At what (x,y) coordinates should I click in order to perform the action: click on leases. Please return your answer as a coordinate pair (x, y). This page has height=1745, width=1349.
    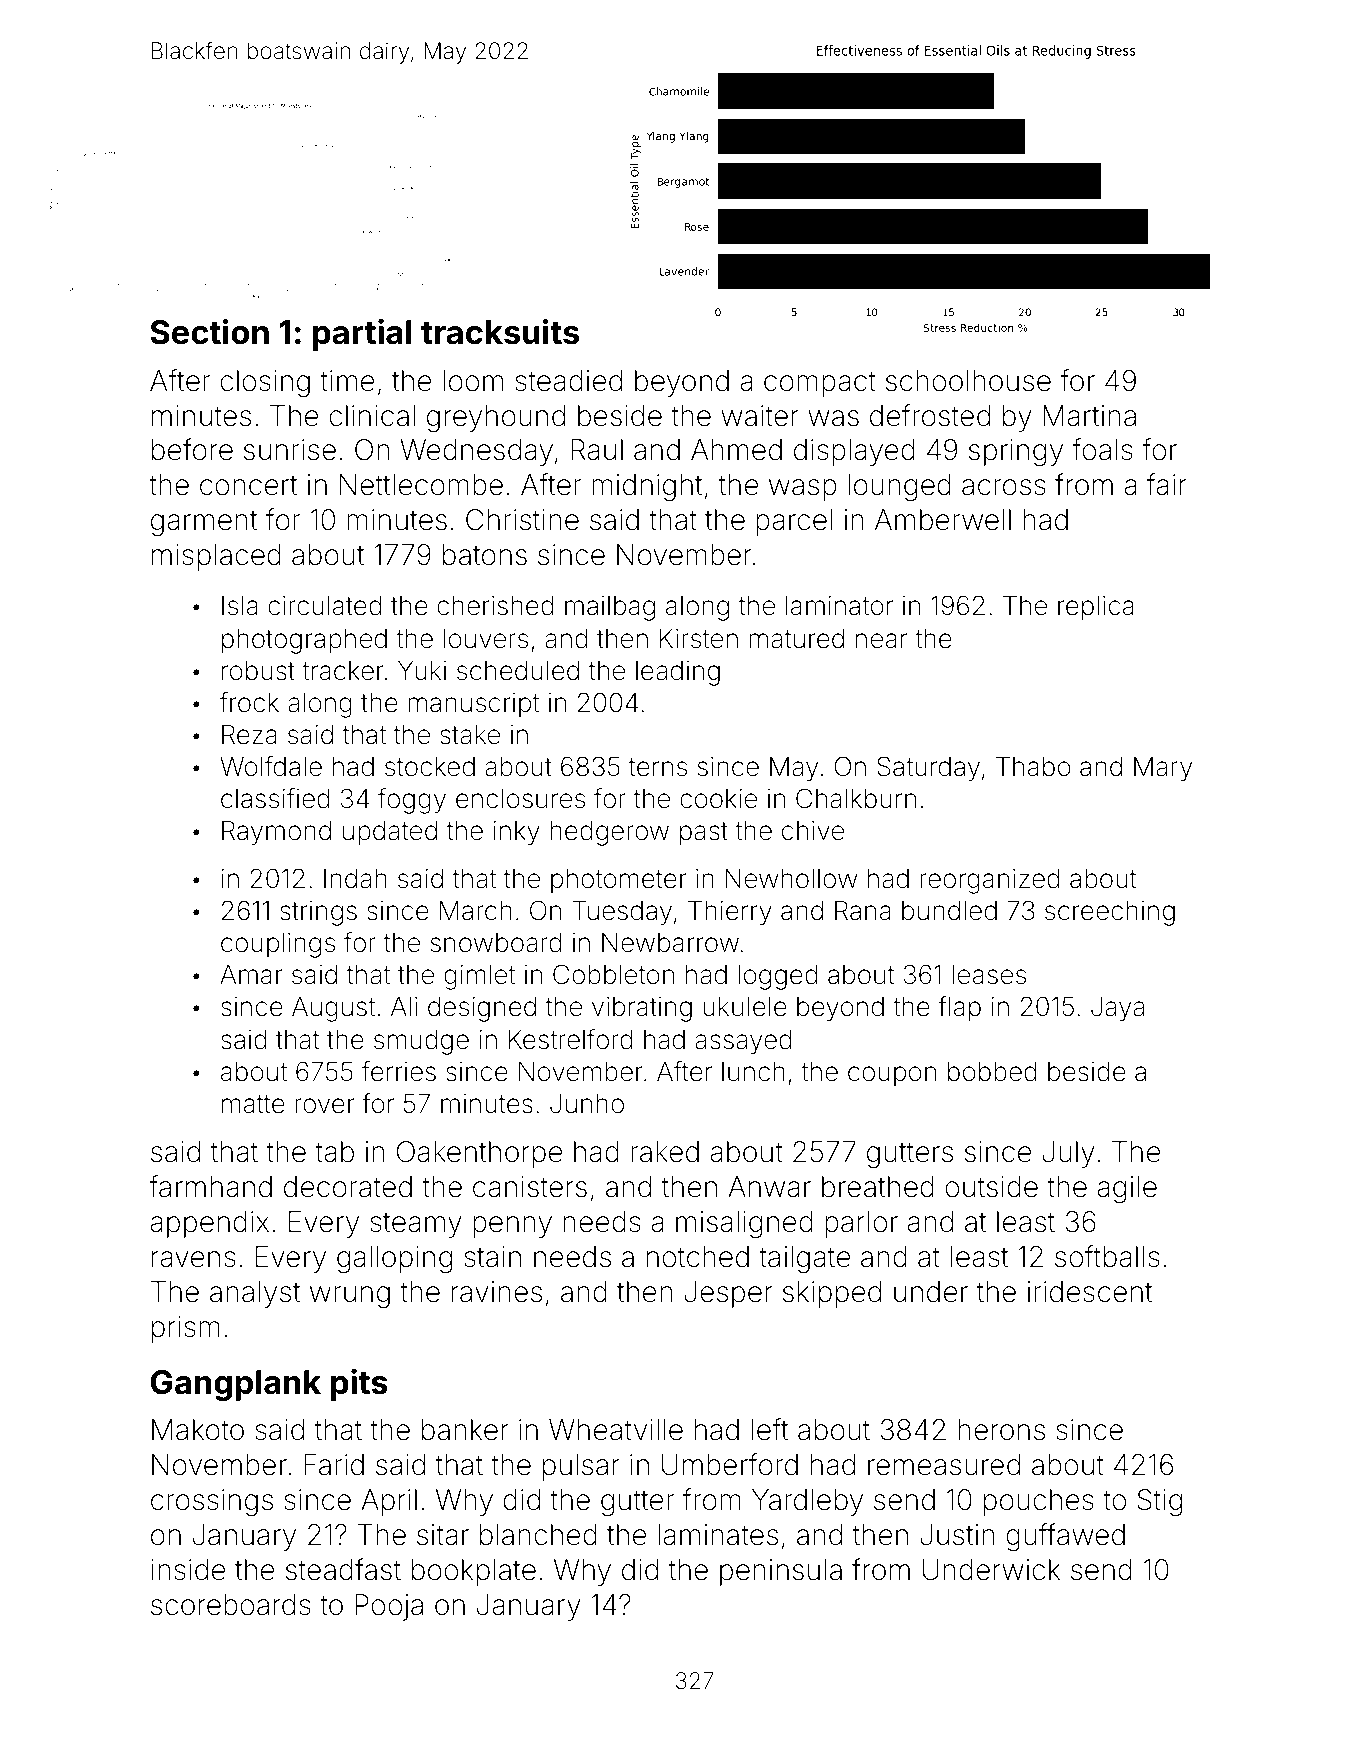
    Looking at the image, I should click on (989, 975).
